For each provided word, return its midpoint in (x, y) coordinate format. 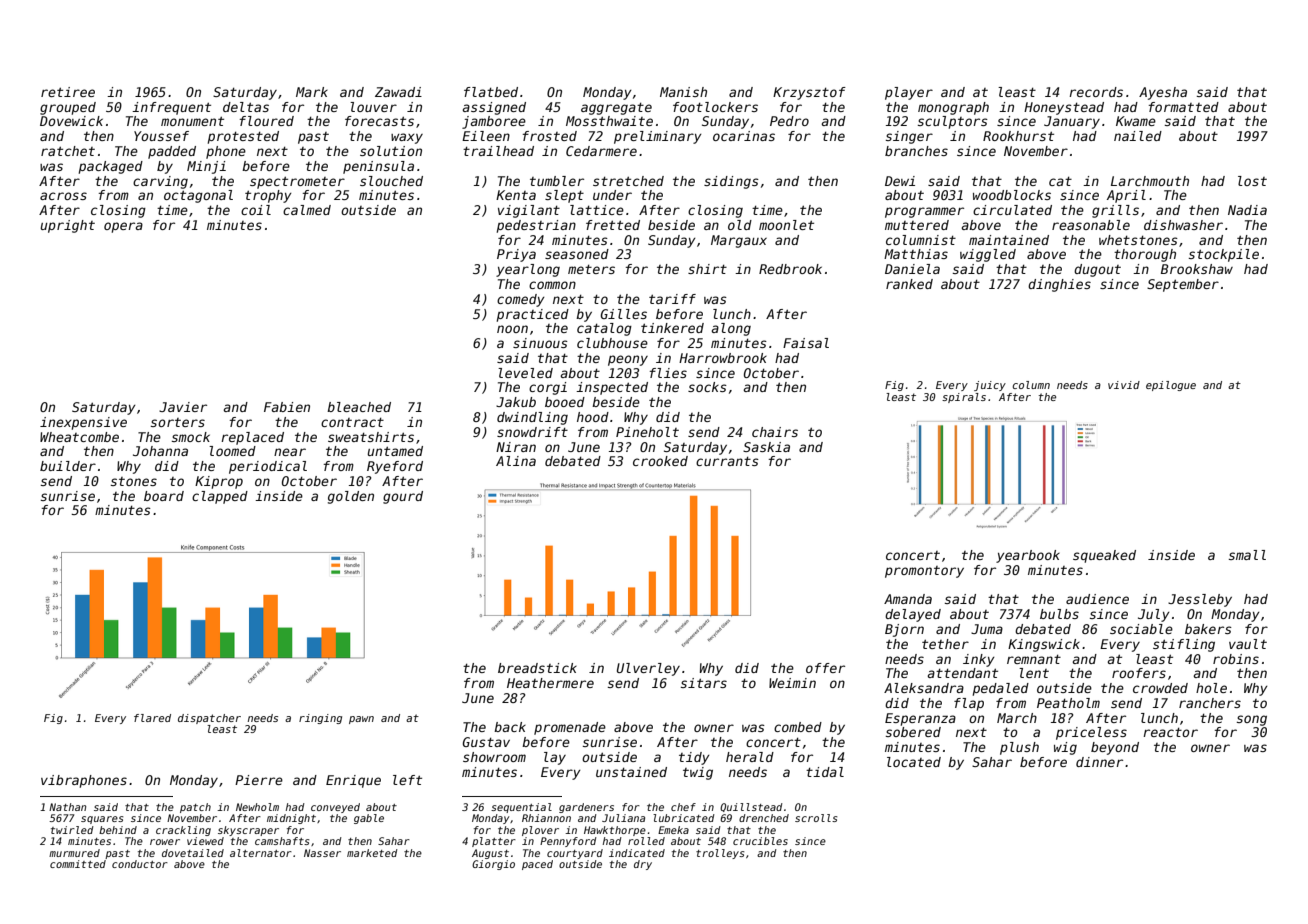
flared (152, 718)
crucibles (760, 841)
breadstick (537, 668)
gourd (403, 497)
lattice (597, 210)
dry (643, 865)
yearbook (1028, 556)
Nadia (1247, 210)
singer (909, 137)
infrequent (171, 108)
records (1096, 92)
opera (123, 227)
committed (78, 864)
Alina (516, 461)
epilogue (1171, 386)
